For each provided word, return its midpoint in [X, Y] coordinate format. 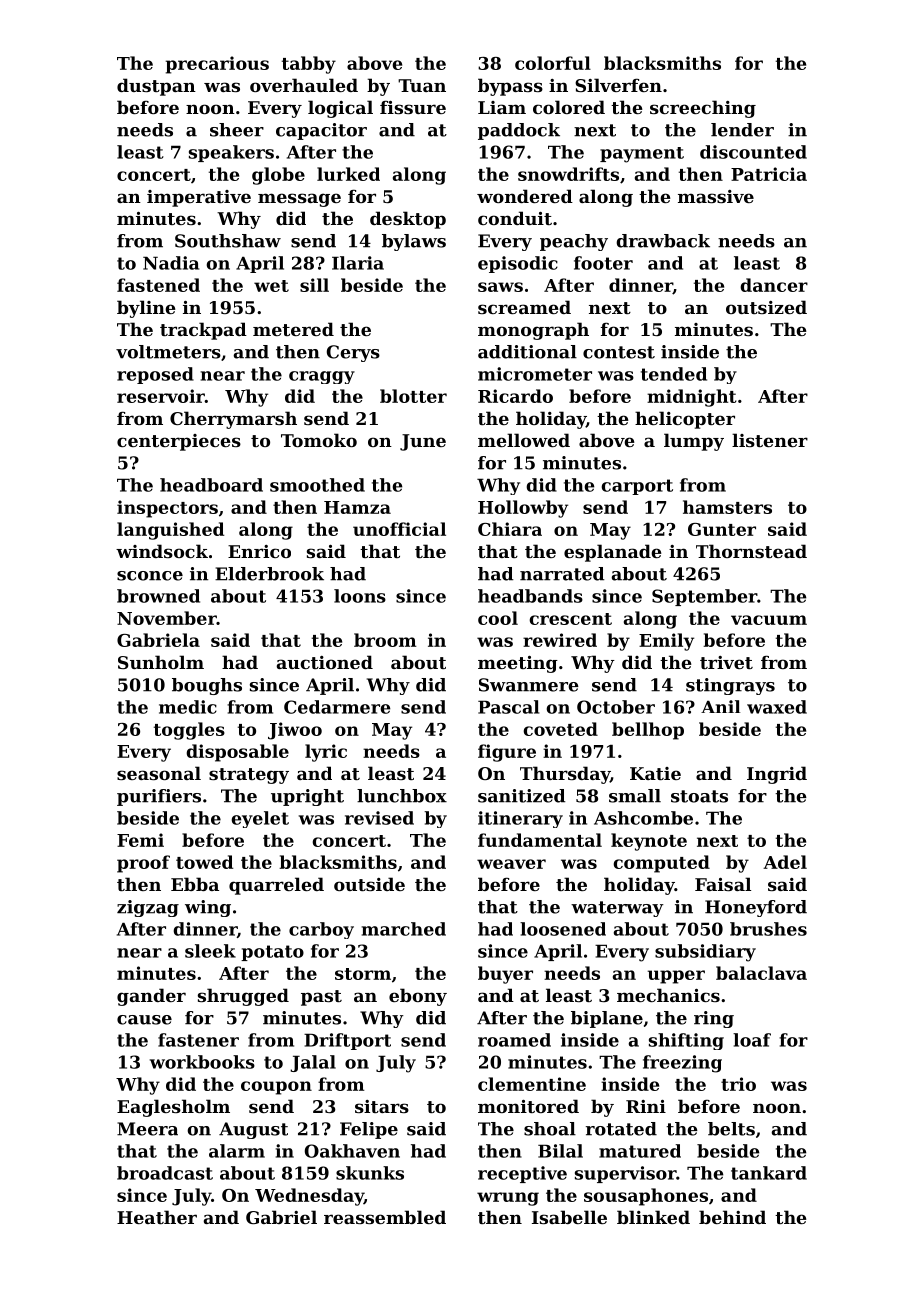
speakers [231, 153]
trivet [726, 662]
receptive [522, 1174]
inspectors [167, 509]
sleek [210, 951]
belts [731, 1129]
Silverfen [618, 85]
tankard [769, 1173]
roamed [514, 1040]
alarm [237, 1151]
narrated [562, 574]
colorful [553, 63]
